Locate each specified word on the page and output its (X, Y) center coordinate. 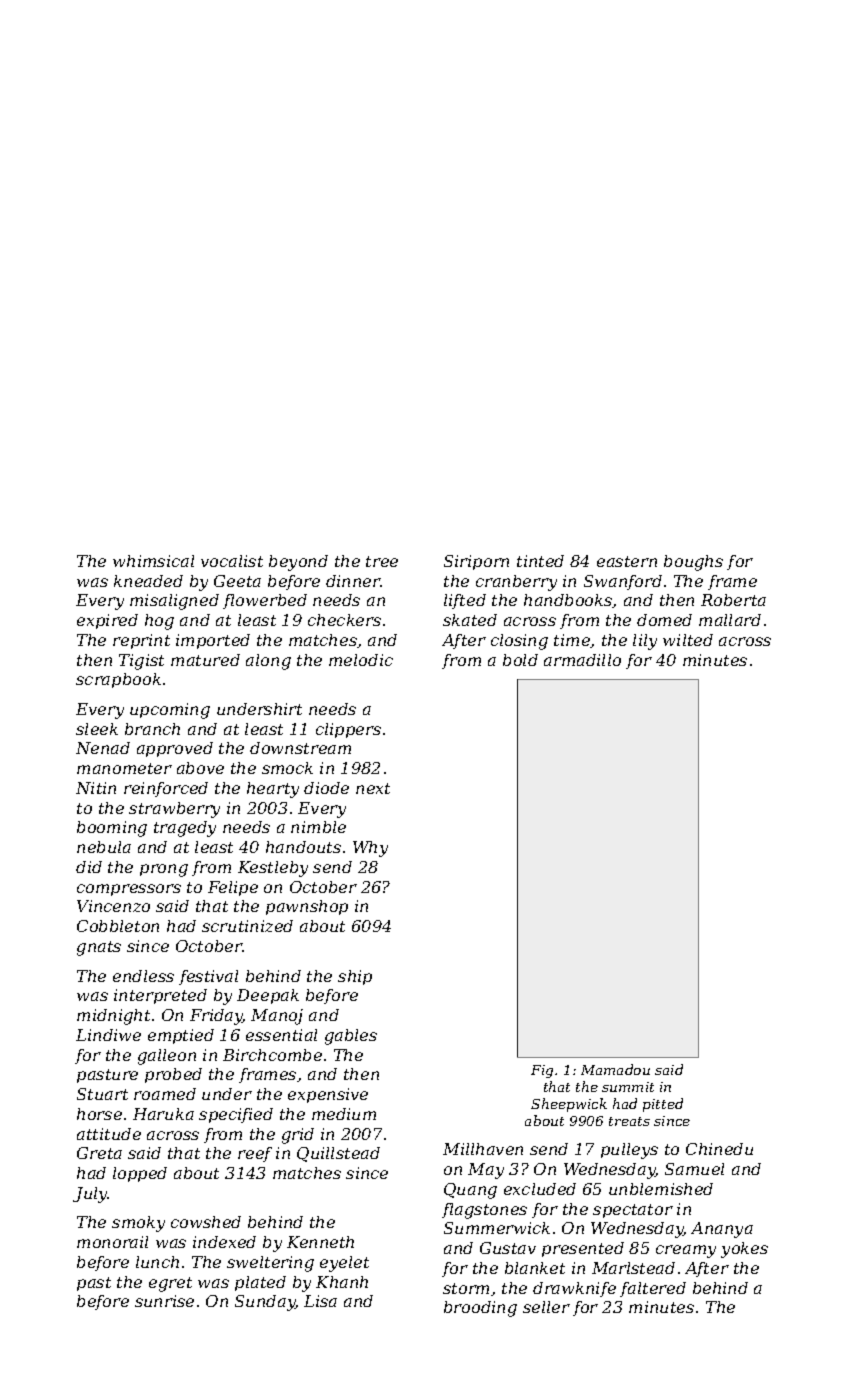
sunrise (164, 1301)
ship (355, 977)
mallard (730, 620)
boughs (693, 563)
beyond (298, 563)
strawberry (174, 810)
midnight (113, 1017)
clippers (348, 730)
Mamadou (615, 1069)
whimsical (153, 561)
